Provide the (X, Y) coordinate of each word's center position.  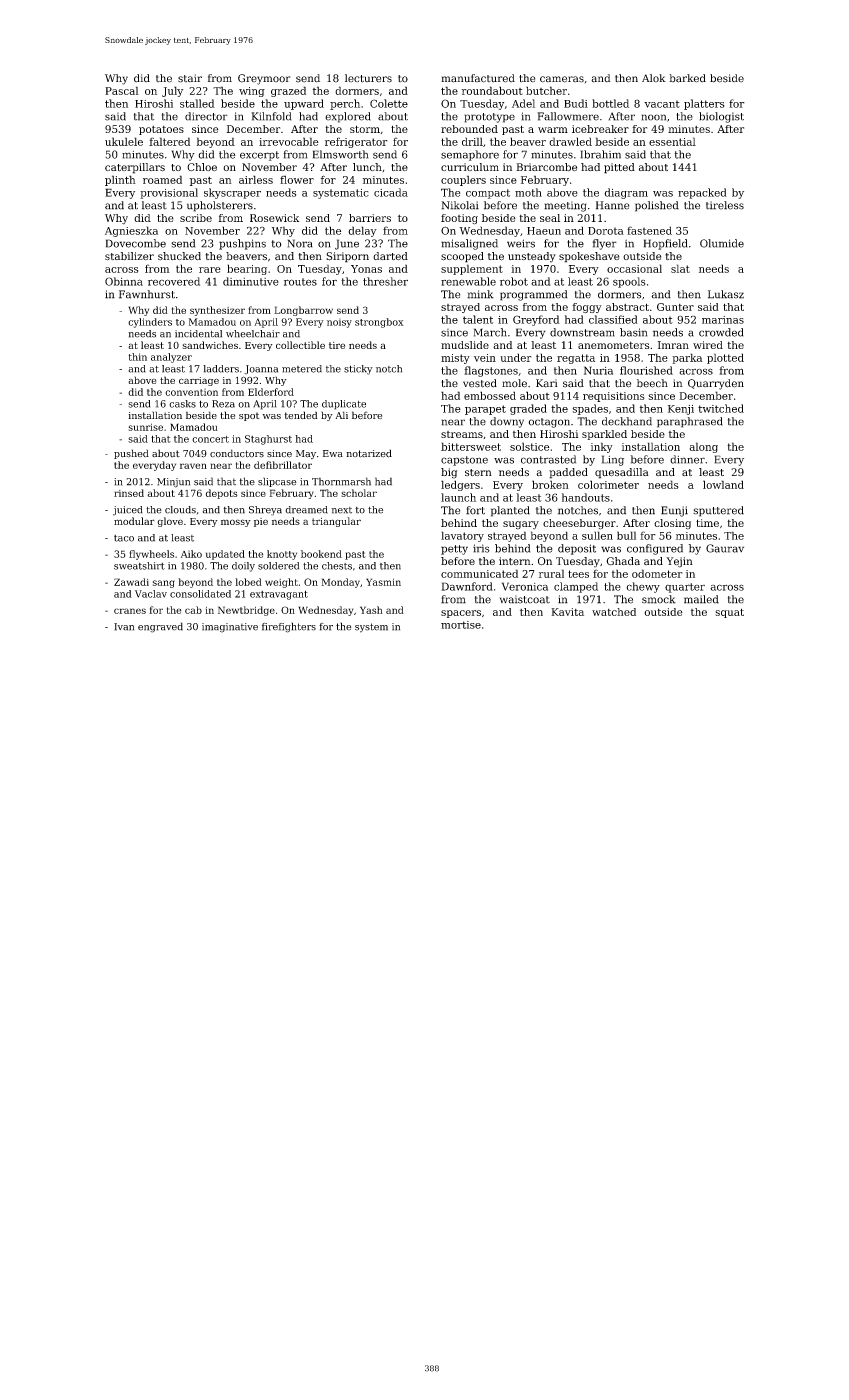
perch (345, 104)
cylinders (150, 323)
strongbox (379, 323)
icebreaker (600, 129)
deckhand (627, 421)
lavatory (462, 536)
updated (225, 555)
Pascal (122, 90)
